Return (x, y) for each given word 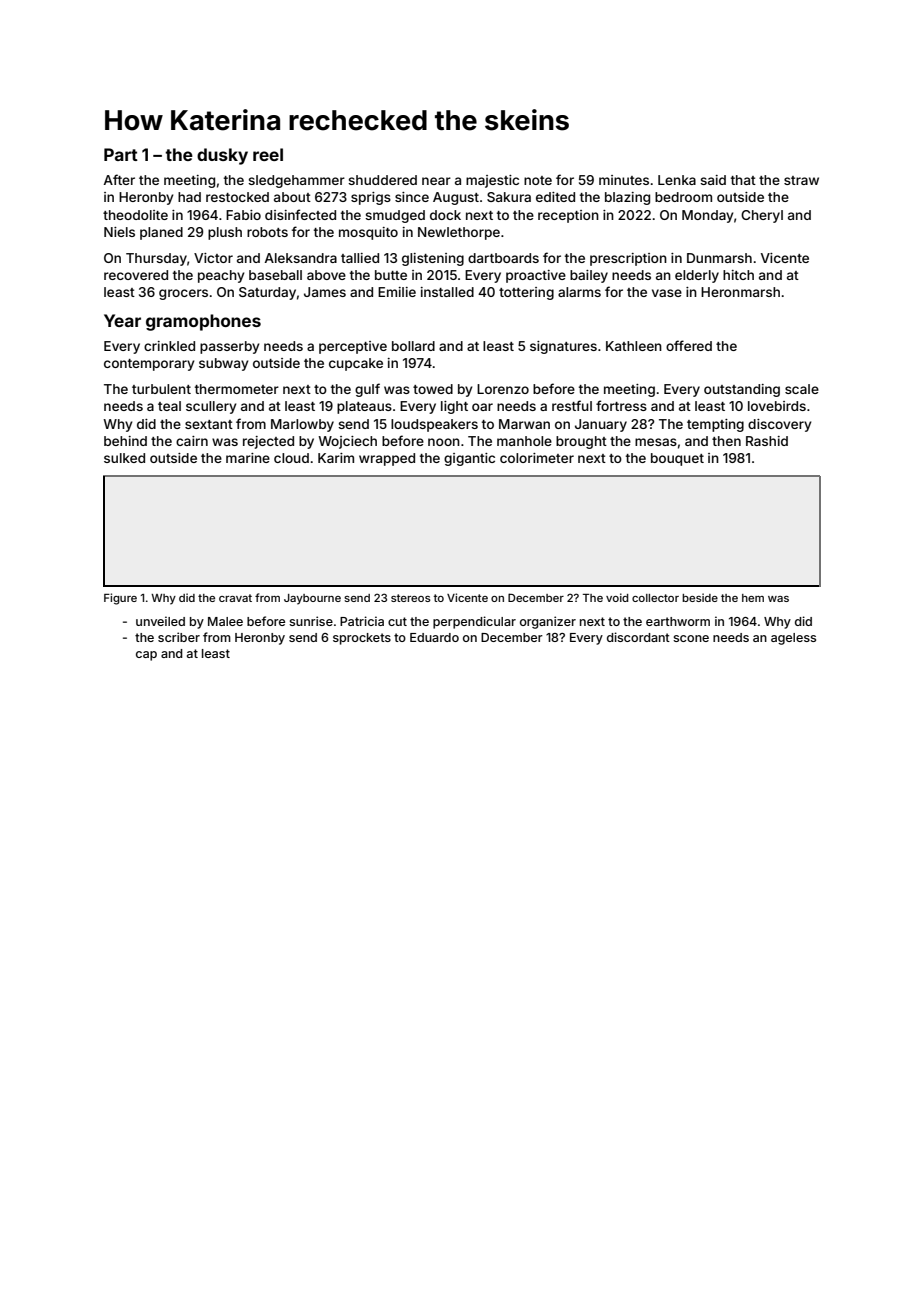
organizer (548, 622)
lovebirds (777, 406)
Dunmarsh (719, 258)
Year (122, 320)
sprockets (362, 639)
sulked (124, 458)
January (601, 425)
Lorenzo (503, 389)
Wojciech (347, 442)
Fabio (243, 215)
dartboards (503, 258)
